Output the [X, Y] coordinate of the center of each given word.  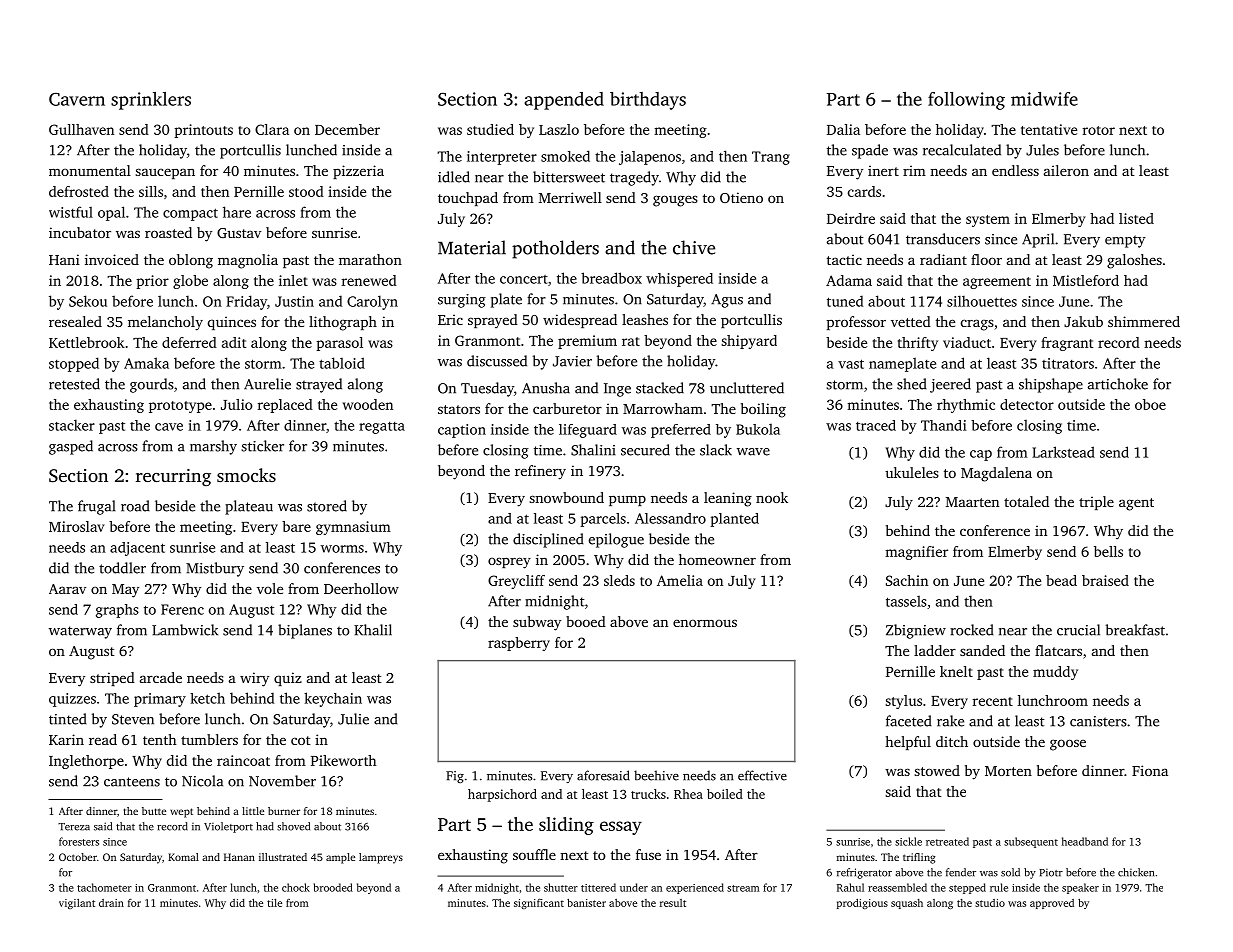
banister [586, 902]
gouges [675, 201]
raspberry [519, 644]
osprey [509, 563]
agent [1136, 504]
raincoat [243, 760]
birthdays [648, 101]
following [966, 101]
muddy [1055, 673]
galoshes [1134, 261]
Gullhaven [81, 129]
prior [152, 282]
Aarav [67, 589]
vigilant [77, 904]
